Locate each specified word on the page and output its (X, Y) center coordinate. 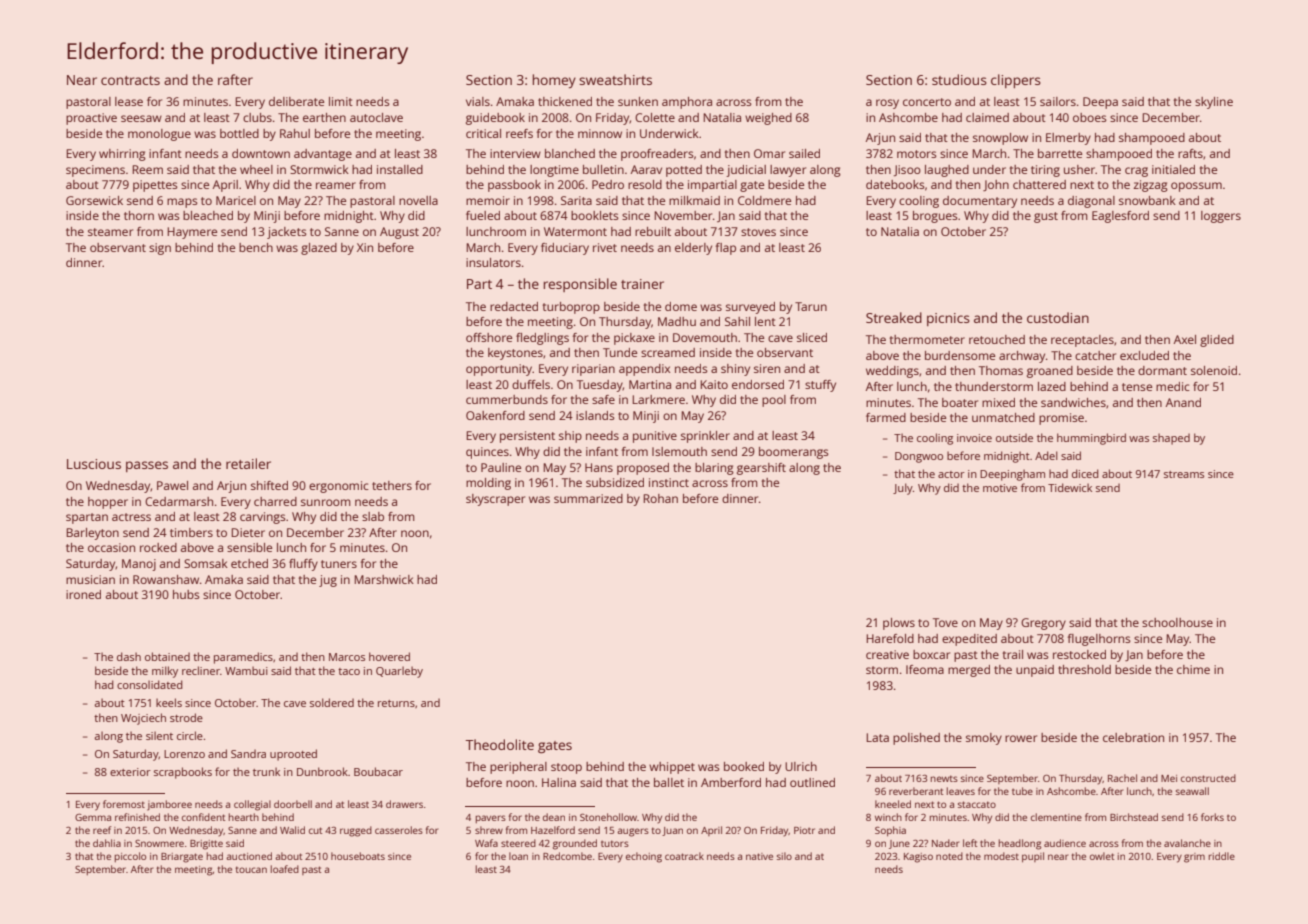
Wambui (246, 670)
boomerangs (794, 453)
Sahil (737, 321)
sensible (249, 547)
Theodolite (499, 744)
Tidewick (1070, 487)
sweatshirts (615, 79)
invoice (974, 438)
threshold (1084, 669)
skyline (1214, 103)
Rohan (660, 498)
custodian (1058, 317)
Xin (365, 247)
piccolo (130, 857)
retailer (248, 463)
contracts (130, 80)
